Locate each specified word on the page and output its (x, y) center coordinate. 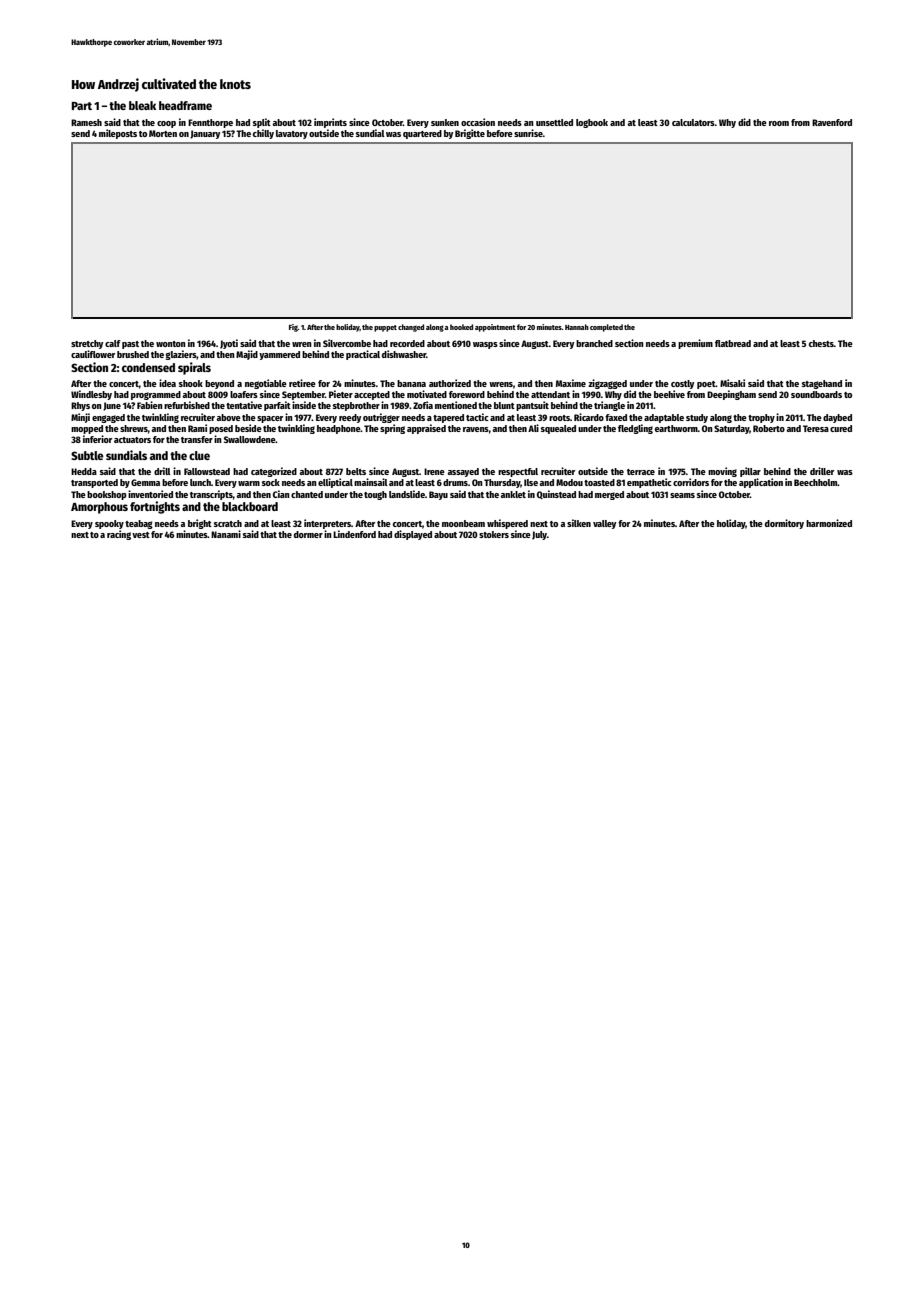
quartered (422, 134)
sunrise (528, 133)
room (779, 123)
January (205, 134)
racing (119, 535)
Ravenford (832, 122)
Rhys (80, 406)
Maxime (571, 383)
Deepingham (731, 395)
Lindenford (354, 534)
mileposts (118, 134)
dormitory (784, 524)
